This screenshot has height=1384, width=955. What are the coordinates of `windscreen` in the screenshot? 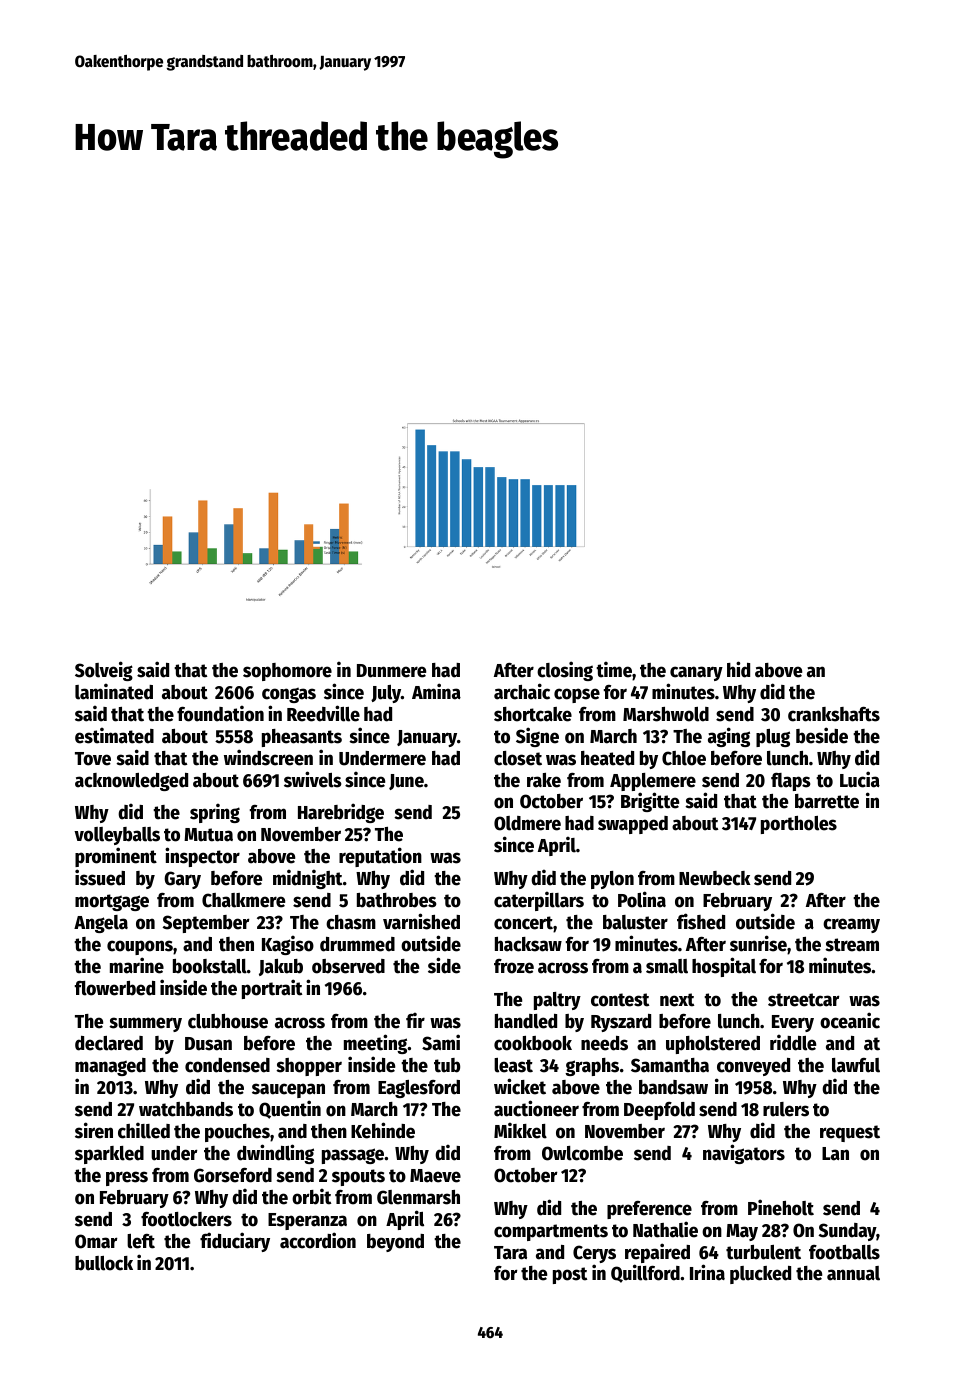 It's located at (268, 757).
